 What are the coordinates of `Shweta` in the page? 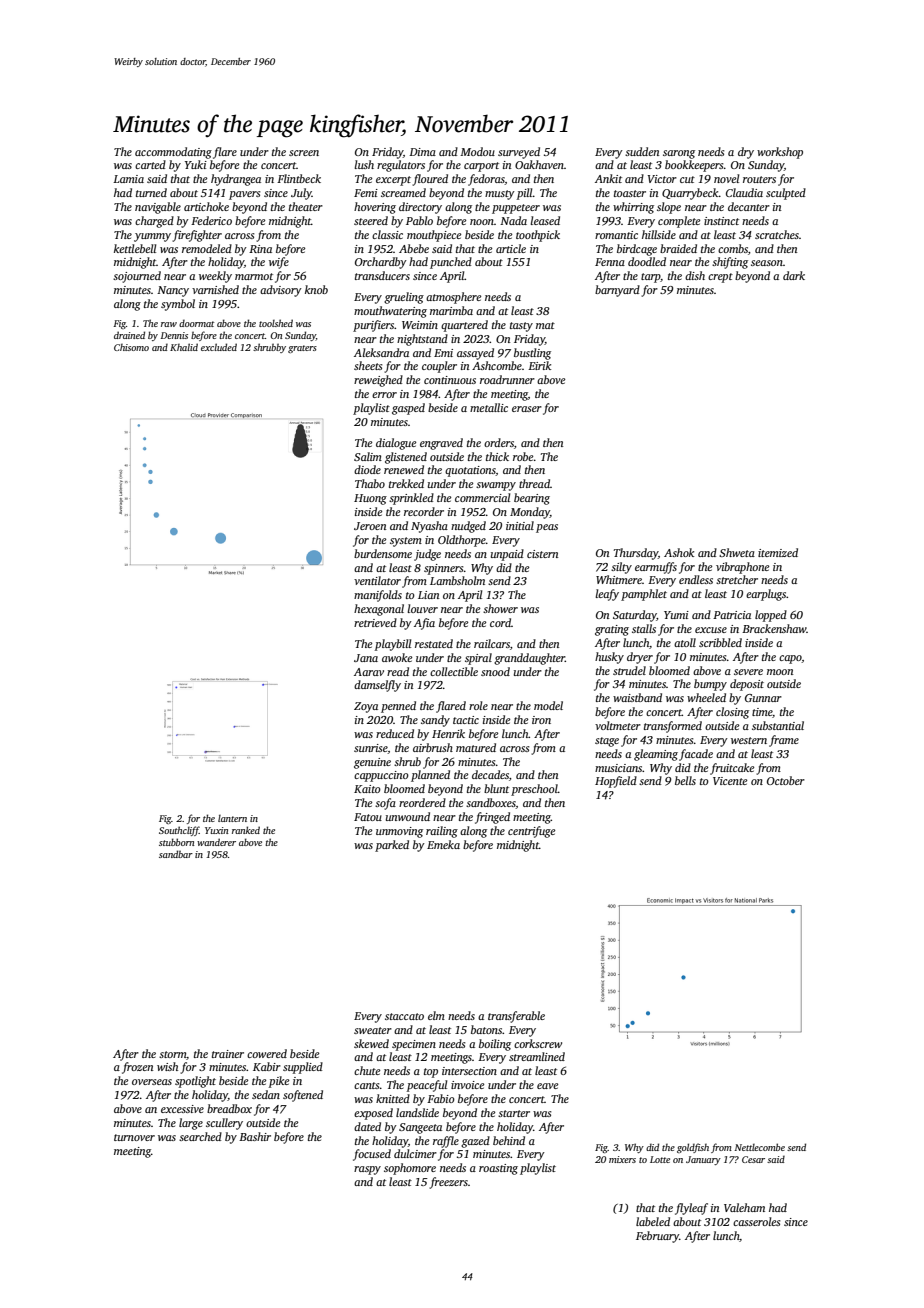 It's located at (737, 552).
